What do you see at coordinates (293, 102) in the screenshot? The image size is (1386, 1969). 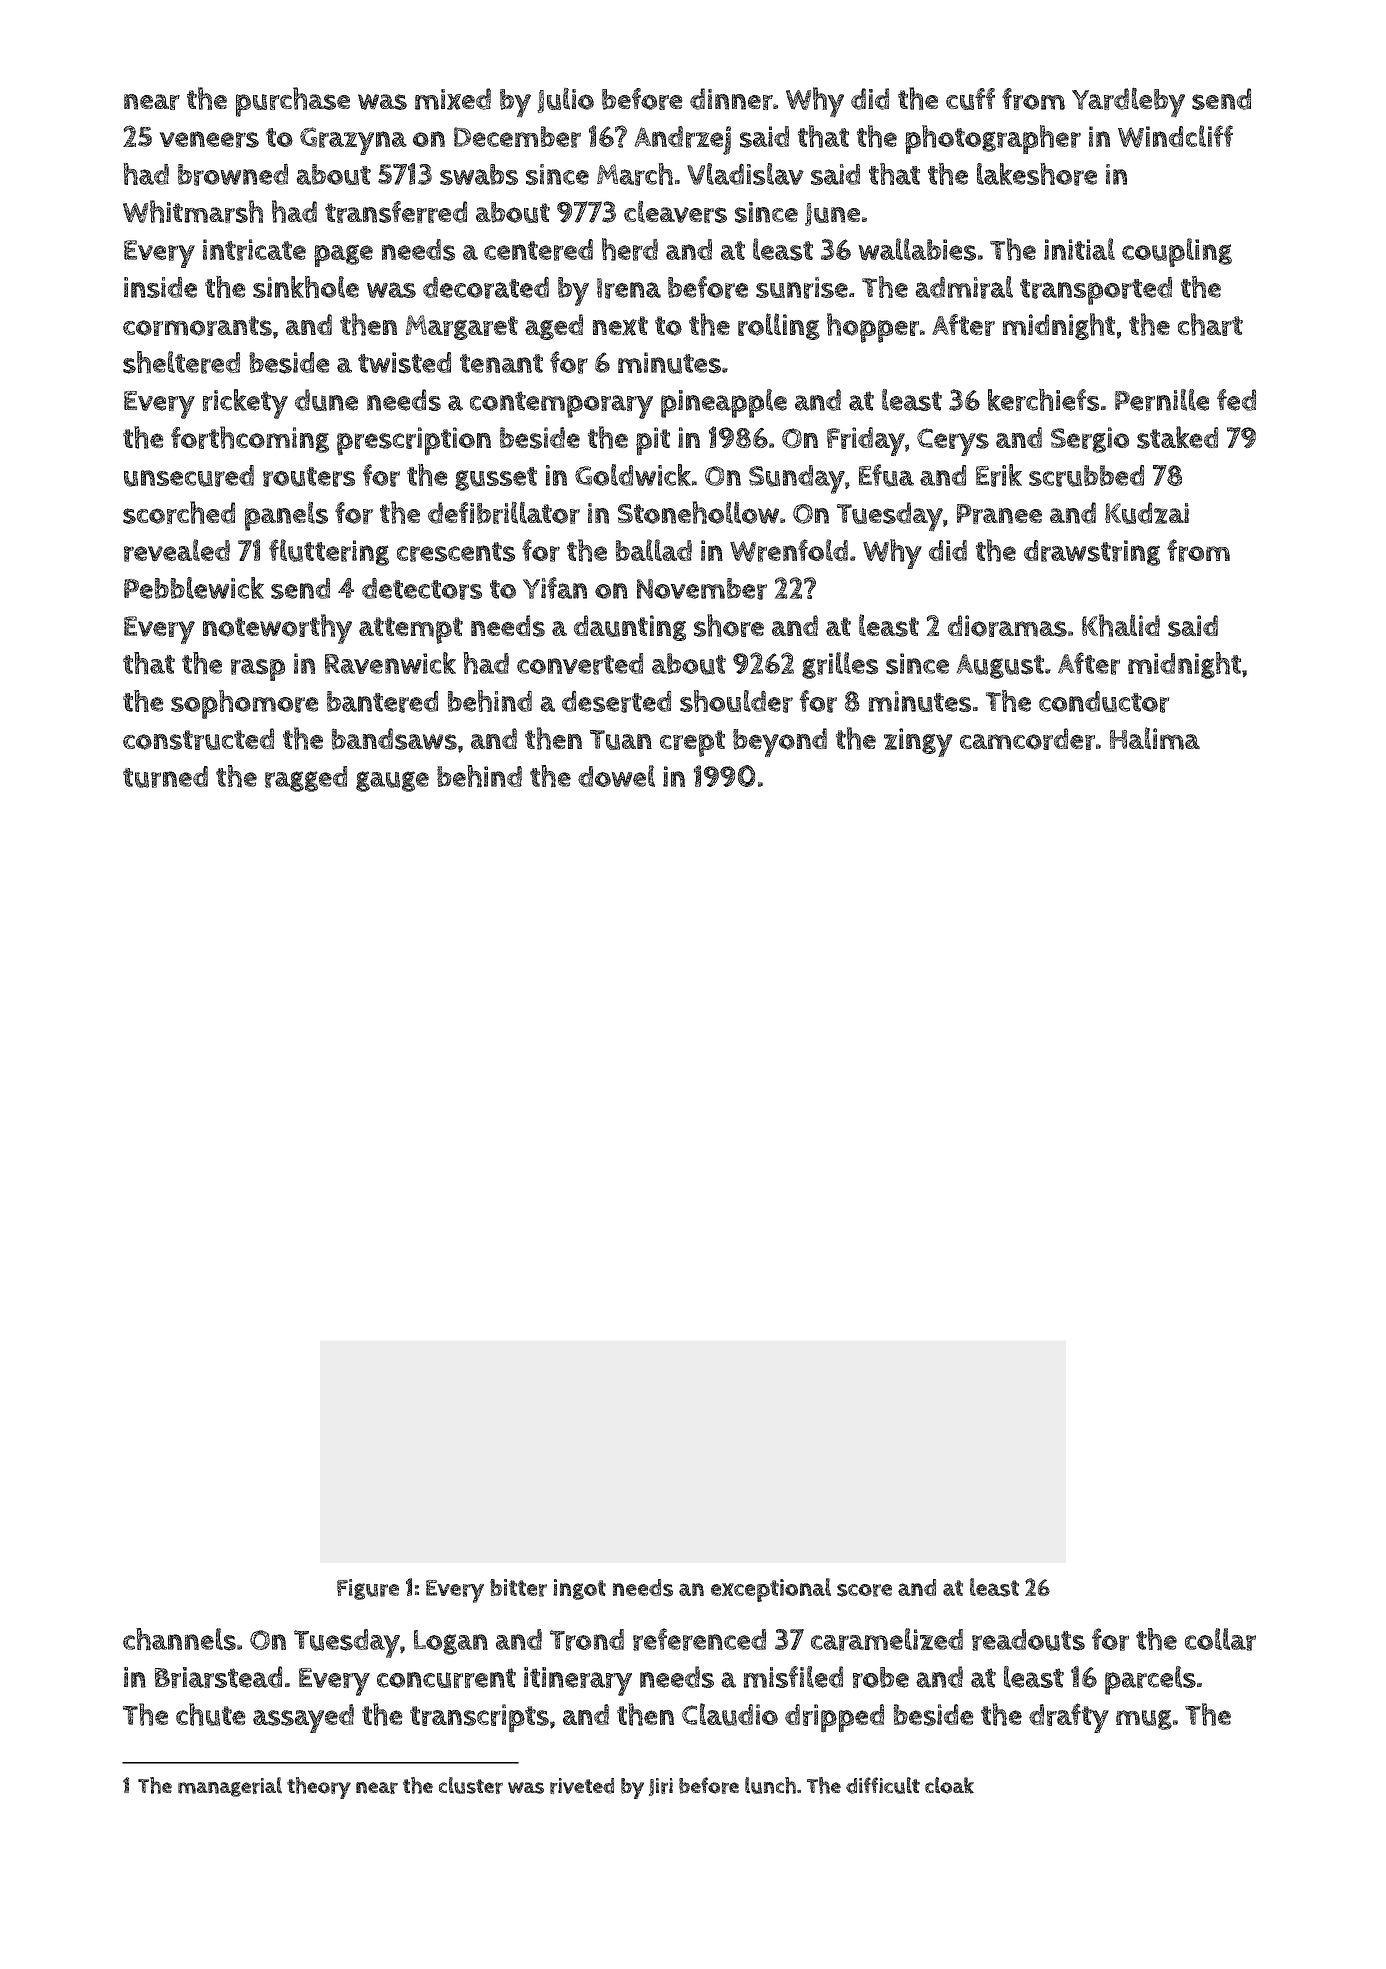 I see `purchase` at bounding box center [293, 102].
